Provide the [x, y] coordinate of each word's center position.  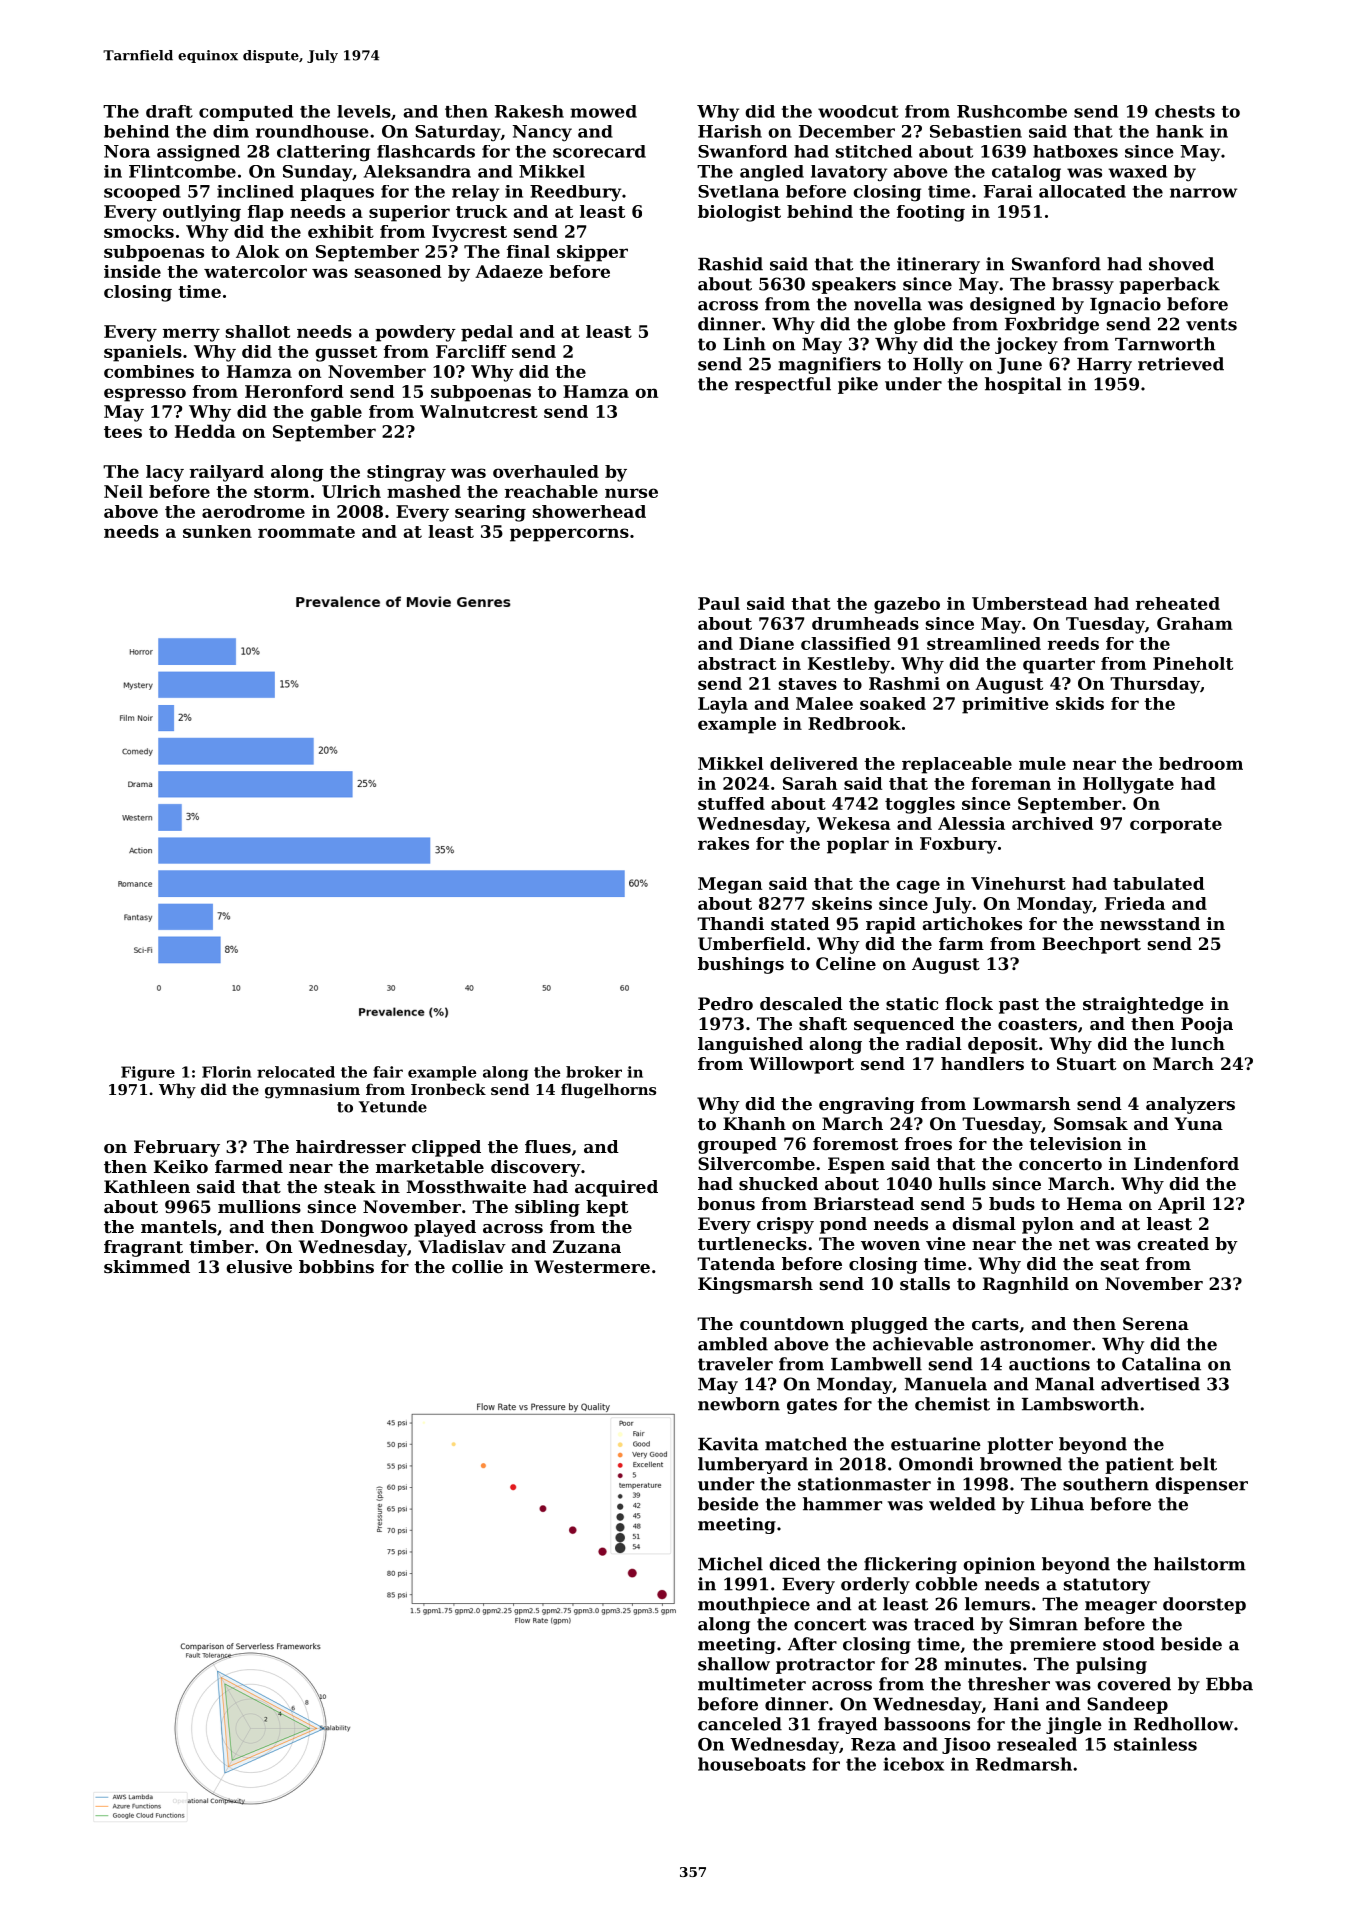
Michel [730, 1564]
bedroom [1201, 763]
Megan [730, 885]
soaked [893, 703]
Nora [127, 151]
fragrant [143, 1248]
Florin [226, 1072]
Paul [719, 603]
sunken [217, 531]
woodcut [858, 111]
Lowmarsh [1022, 1103]
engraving [867, 1105]
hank [1180, 131]
